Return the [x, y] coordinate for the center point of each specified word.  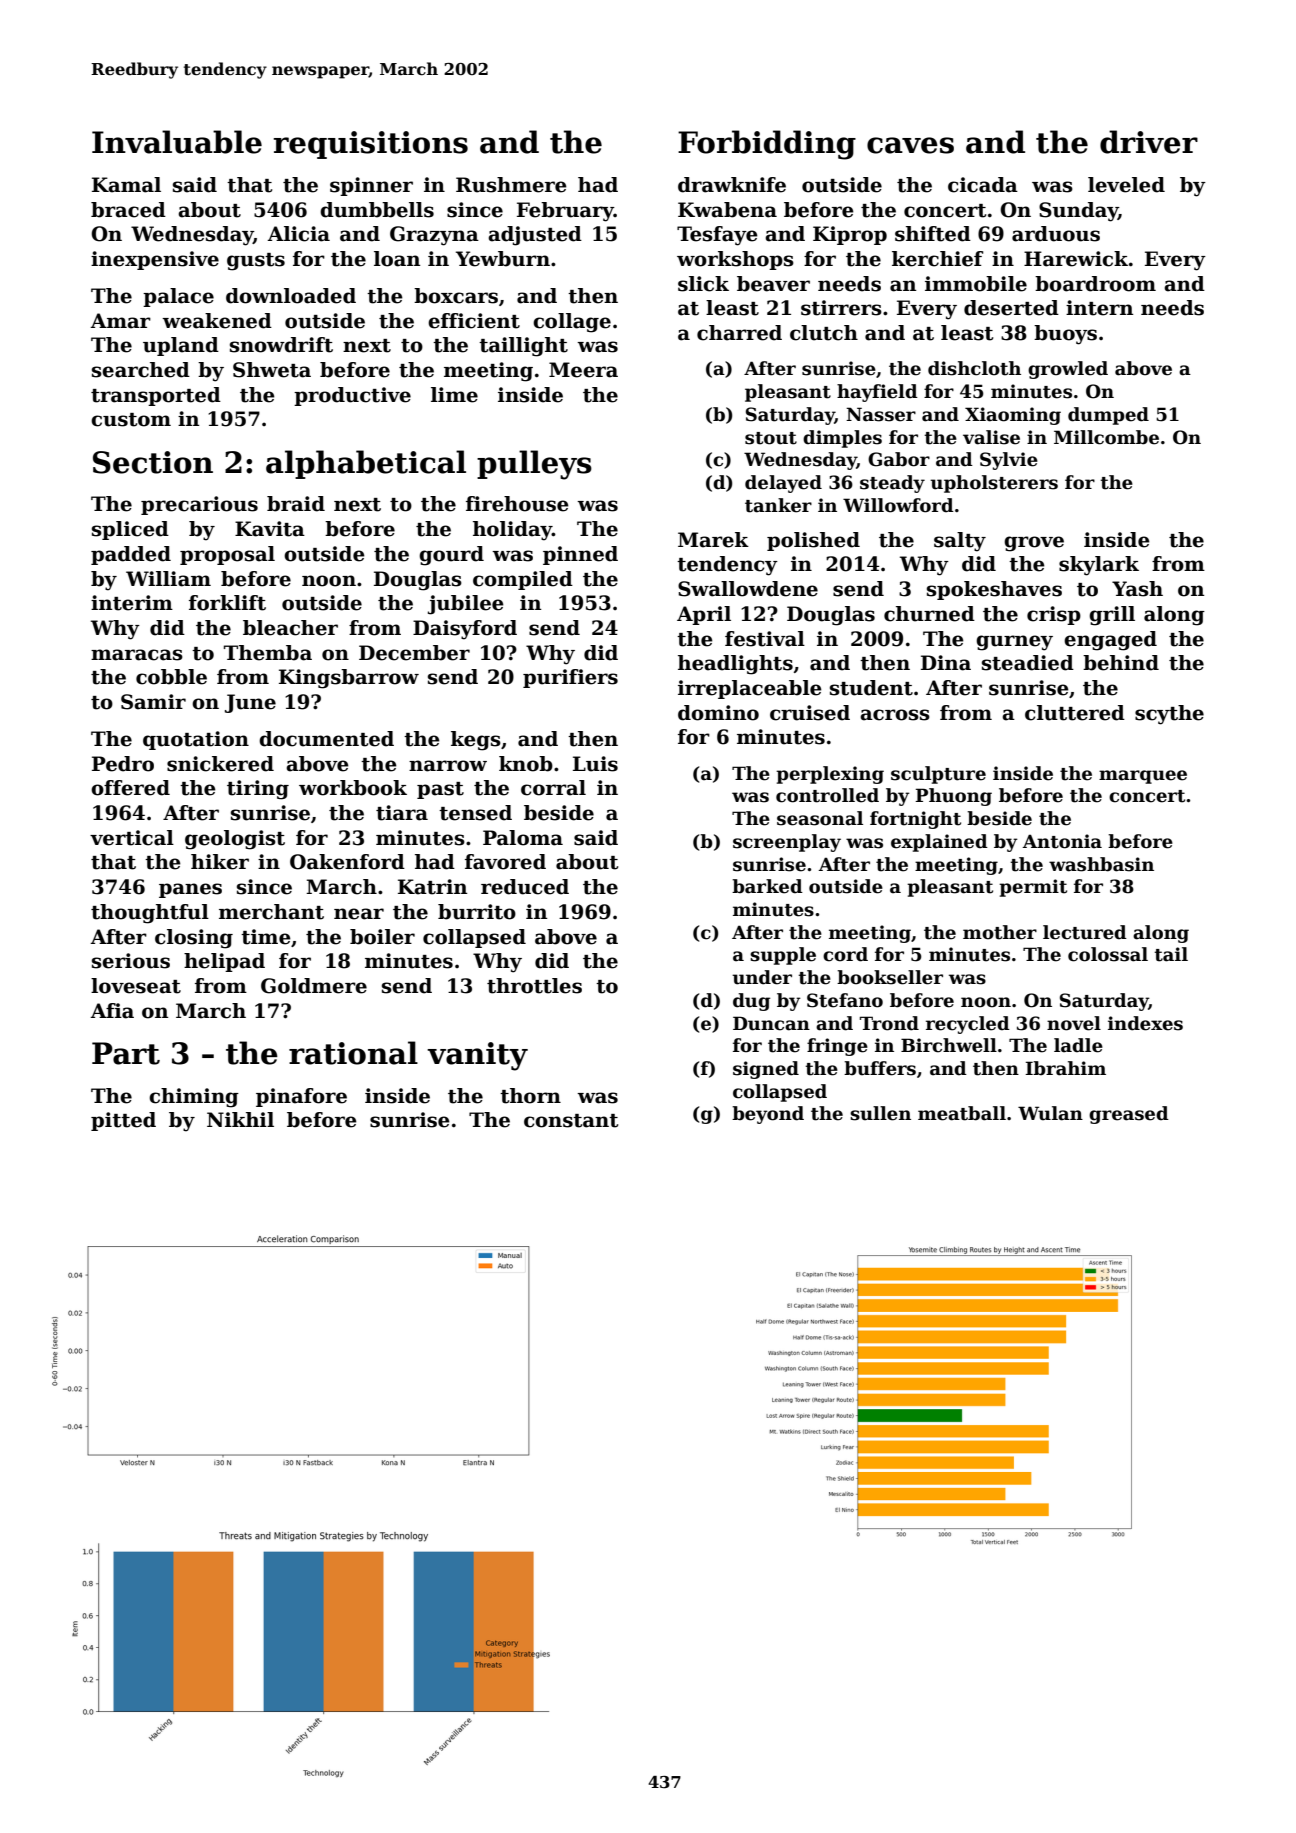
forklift [227, 603]
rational [353, 1053]
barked [767, 886]
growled [1068, 370]
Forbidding [767, 145]
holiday [512, 531]
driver [1149, 142]
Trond [889, 1023]
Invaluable [177, 142]
